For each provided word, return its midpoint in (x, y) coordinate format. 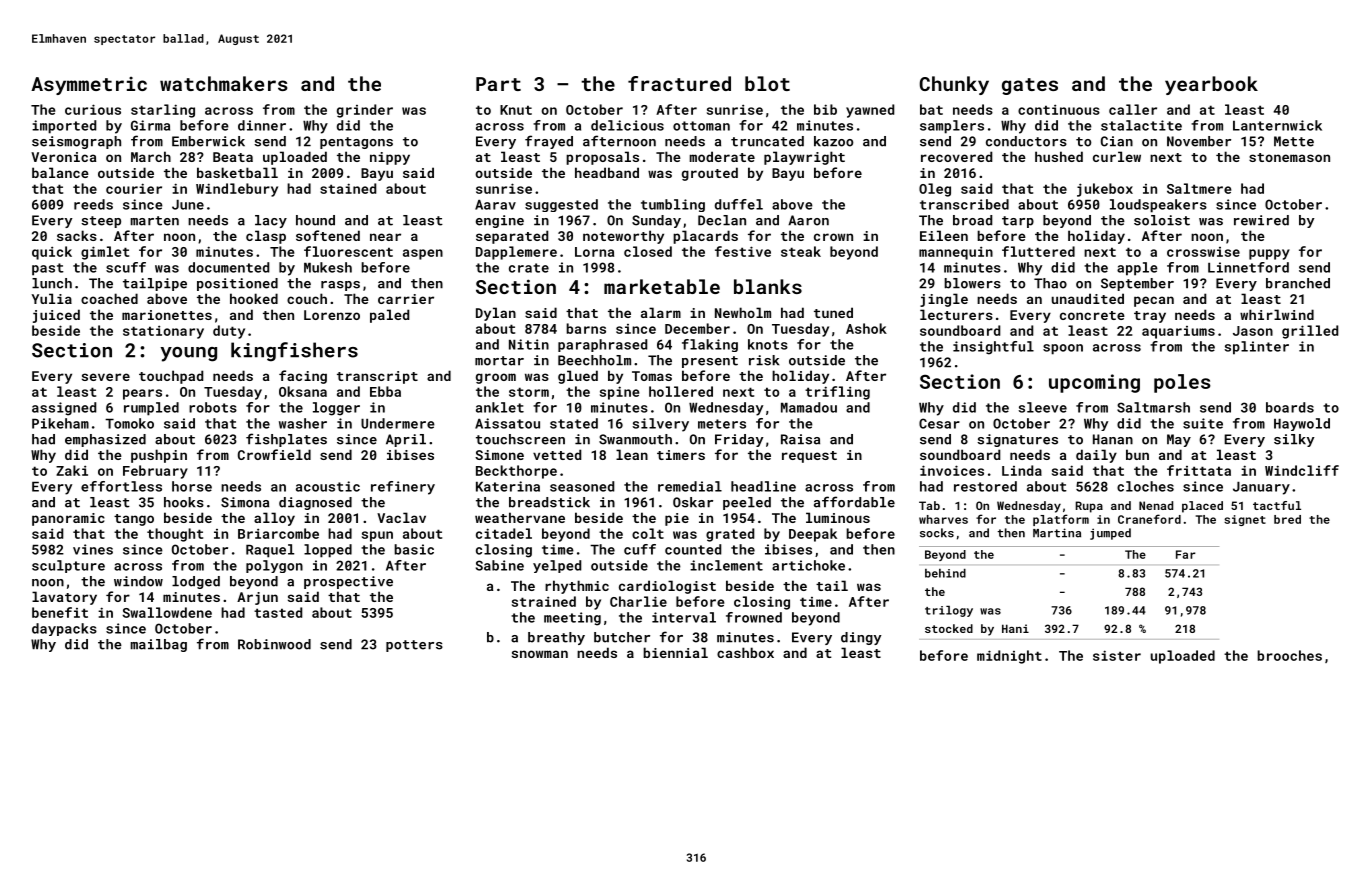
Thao (1050, 283)
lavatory (64, 598)
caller (1133, 109)
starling (163, 111)
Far (1186, 554)
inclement (726, 565)
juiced (56, 316)
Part (498, 84)
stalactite (1141, 125)
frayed (549, 142)
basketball (237, 172)
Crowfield (274, 454)
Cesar (939, 423)
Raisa (800, 439)
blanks (768, 286)
